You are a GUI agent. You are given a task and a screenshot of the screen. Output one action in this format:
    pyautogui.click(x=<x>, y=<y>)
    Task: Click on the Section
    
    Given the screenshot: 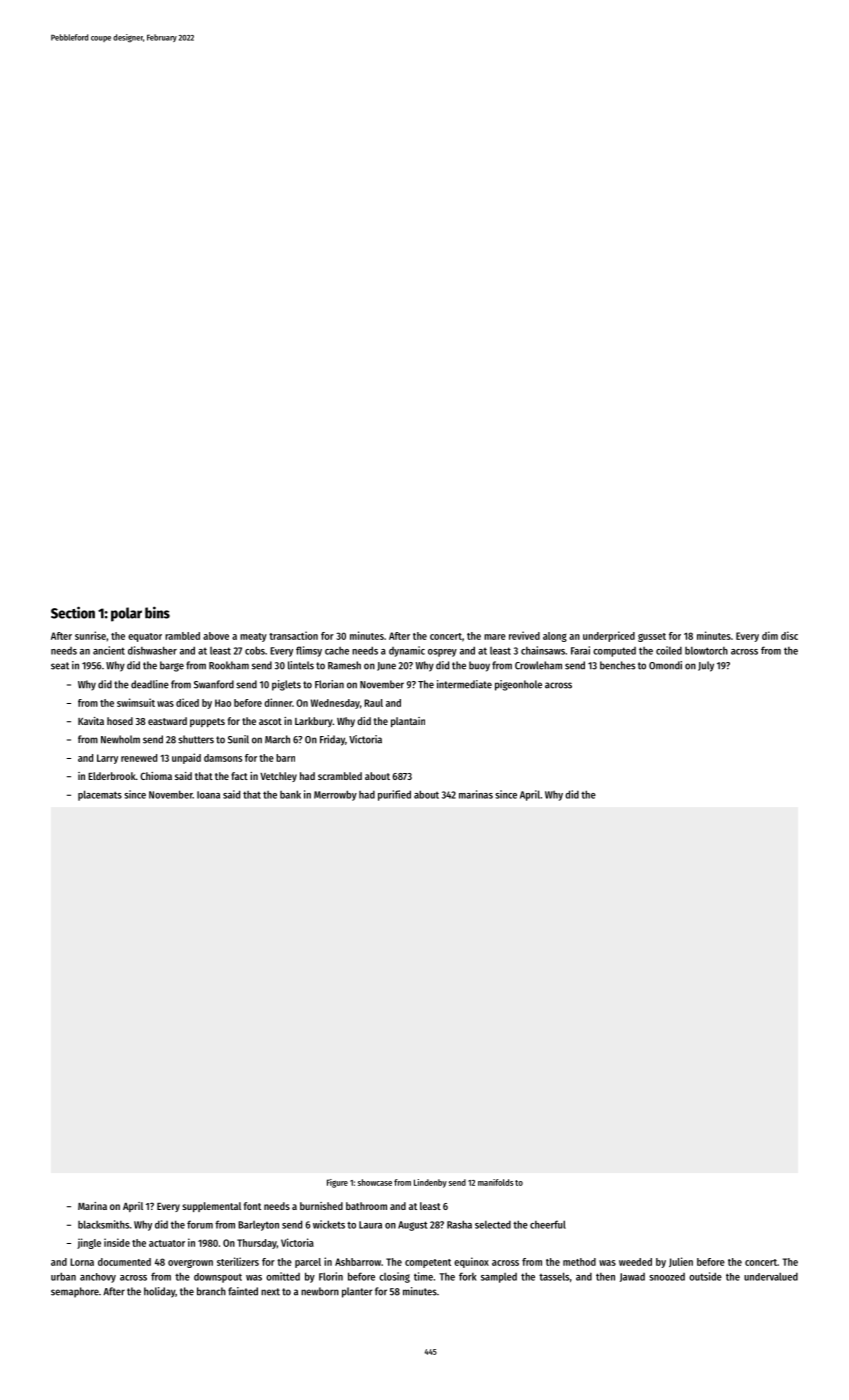 What is the action you would take?
    pyautogui.click(x=73, y=612)
